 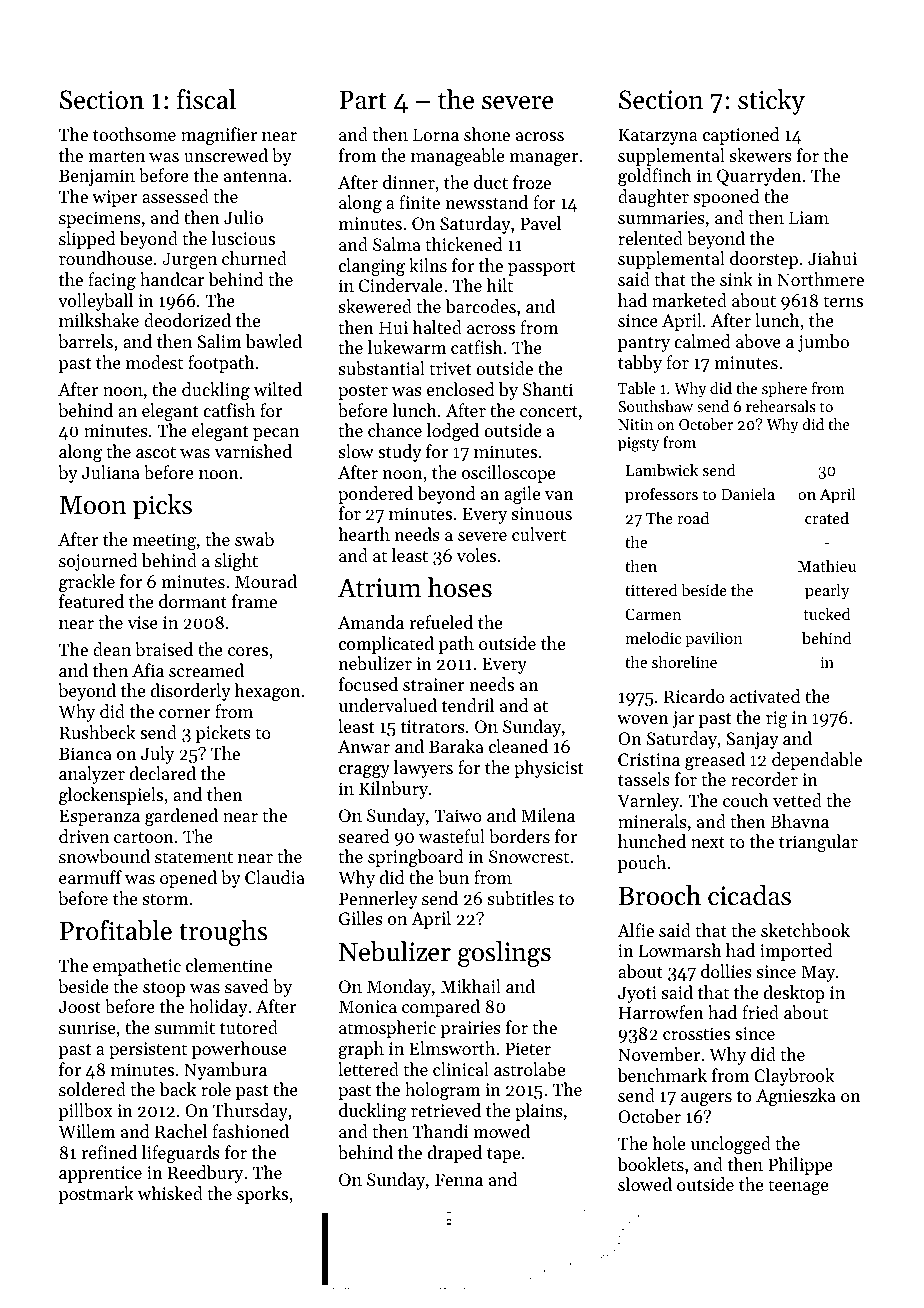 What do you see at coordinates (80, 1006) in the screenshot?
I see `Joost` at bounding box center [80, 1006].
